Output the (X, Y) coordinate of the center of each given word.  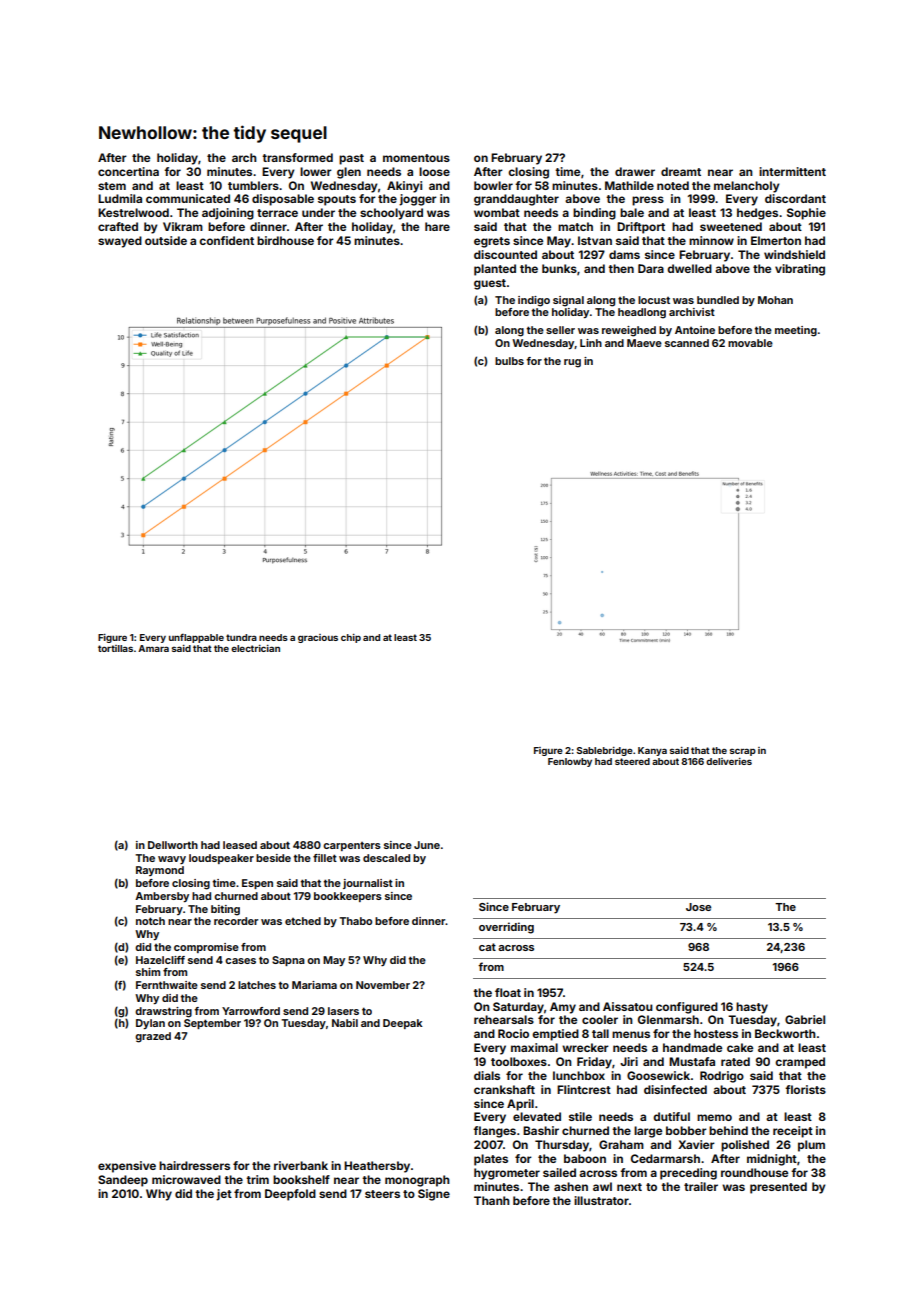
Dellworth (173, 845)
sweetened (731, 226)
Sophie (806, 214)
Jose (698, 907)
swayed (120, 242)
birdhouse (285, 240)
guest (490, 284)
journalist (368, 884)
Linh (591, 343)
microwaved (186, 1179)
